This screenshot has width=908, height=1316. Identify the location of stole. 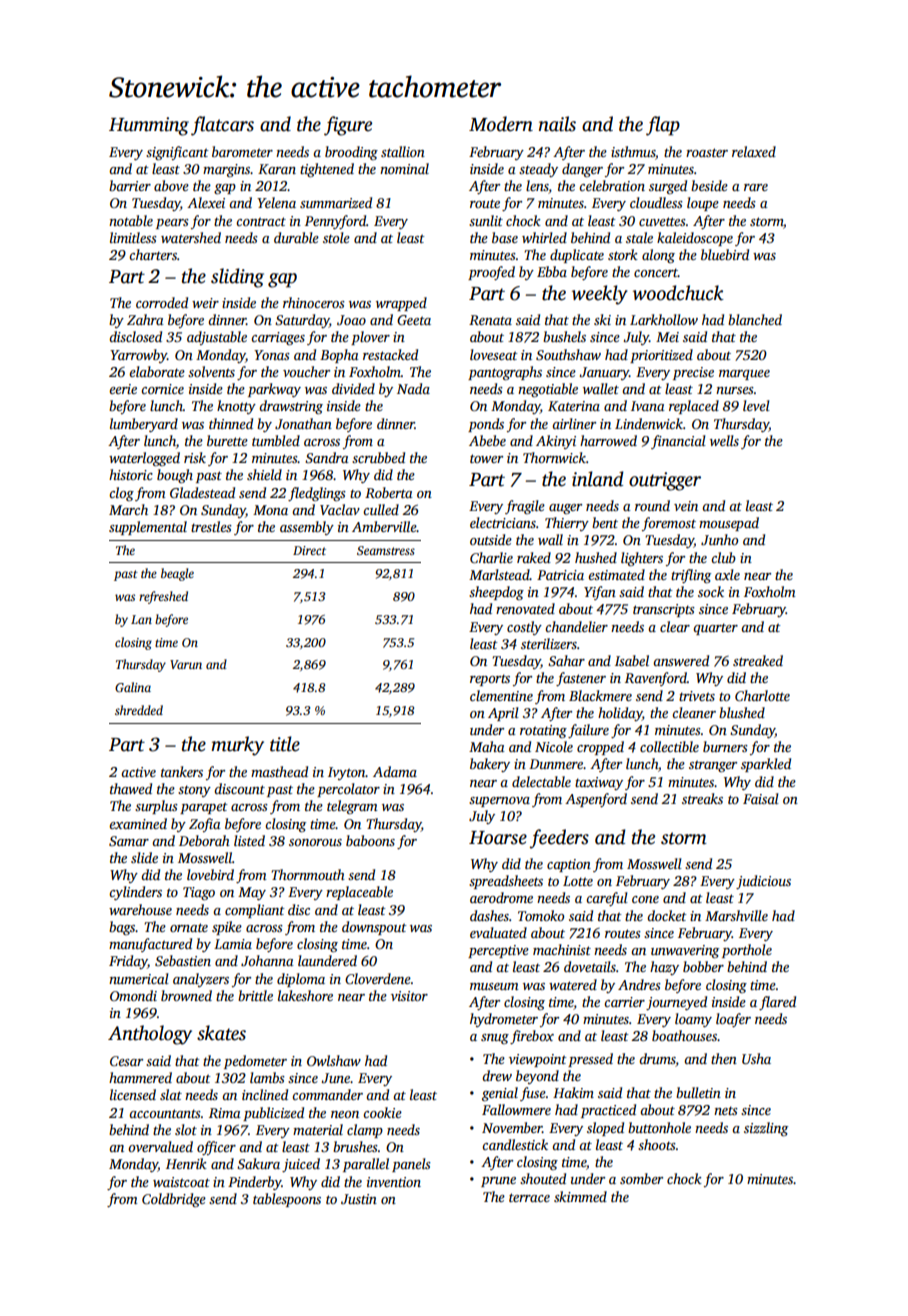
(336, 237).
